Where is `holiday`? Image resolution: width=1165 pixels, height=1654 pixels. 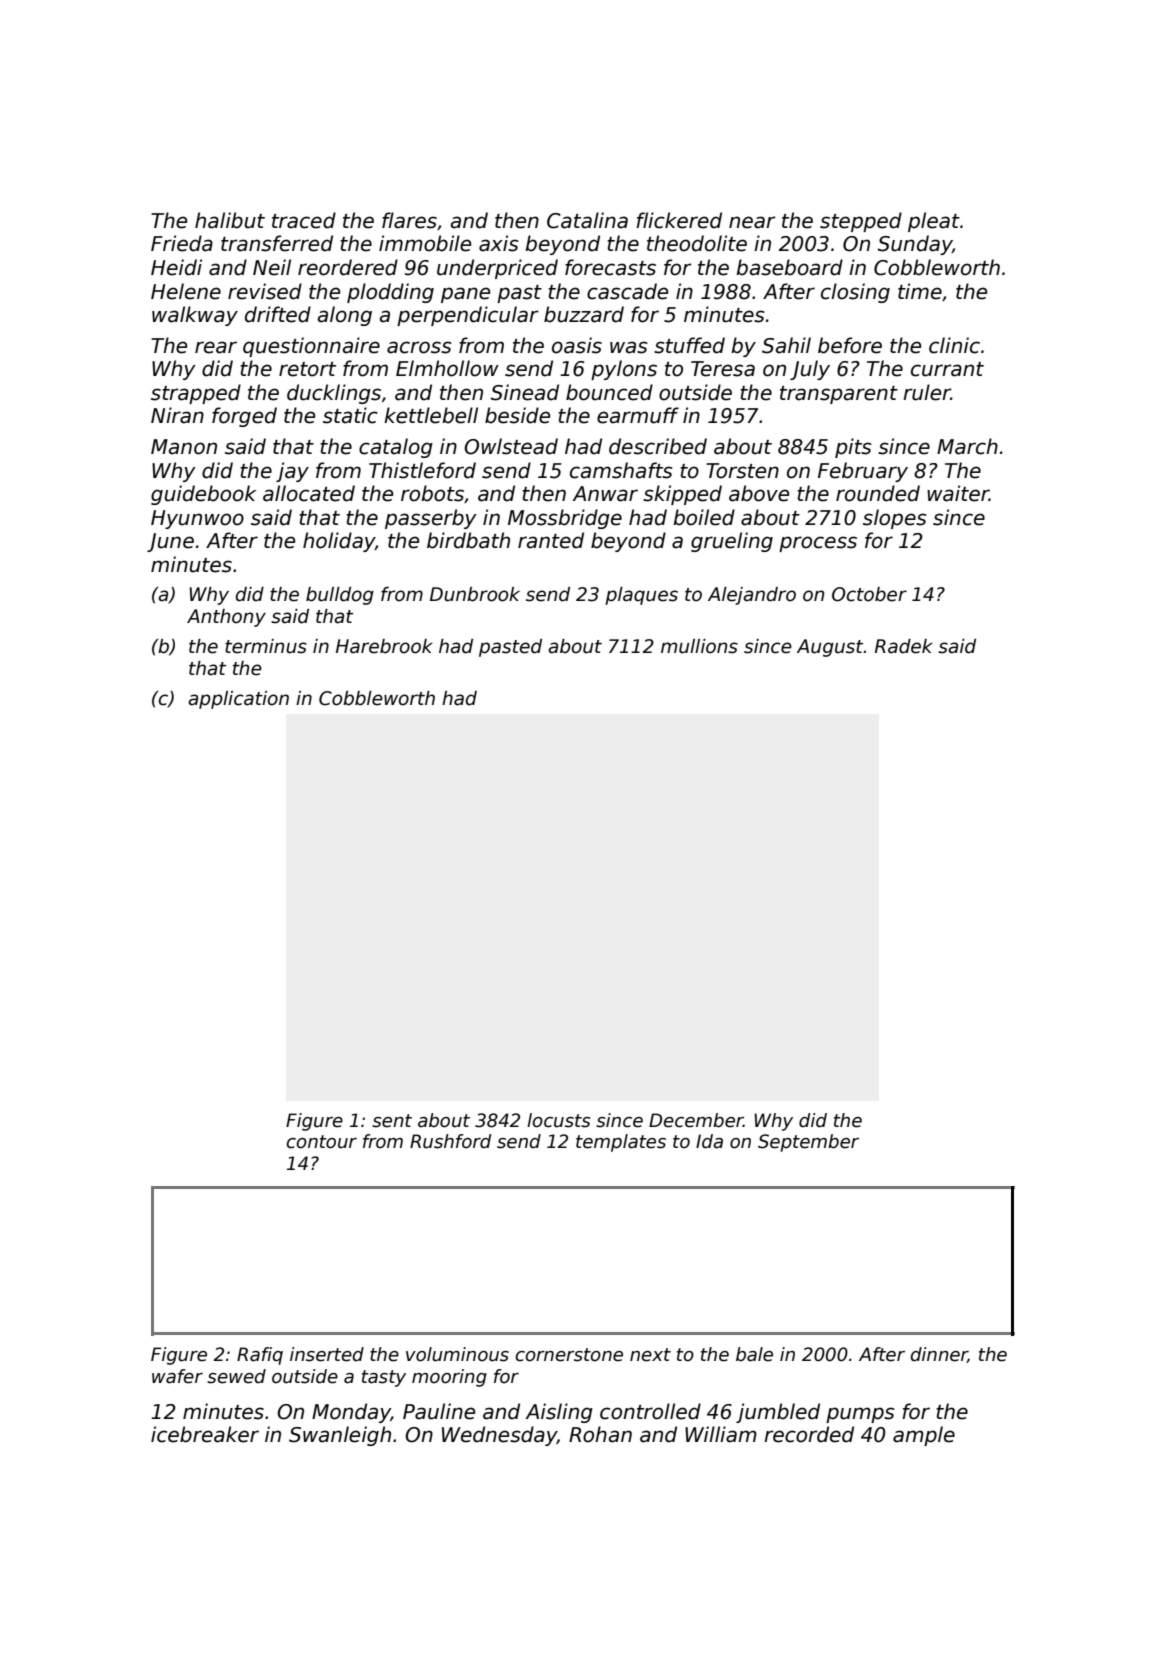 holiday is located at coordinates (339, 542).
